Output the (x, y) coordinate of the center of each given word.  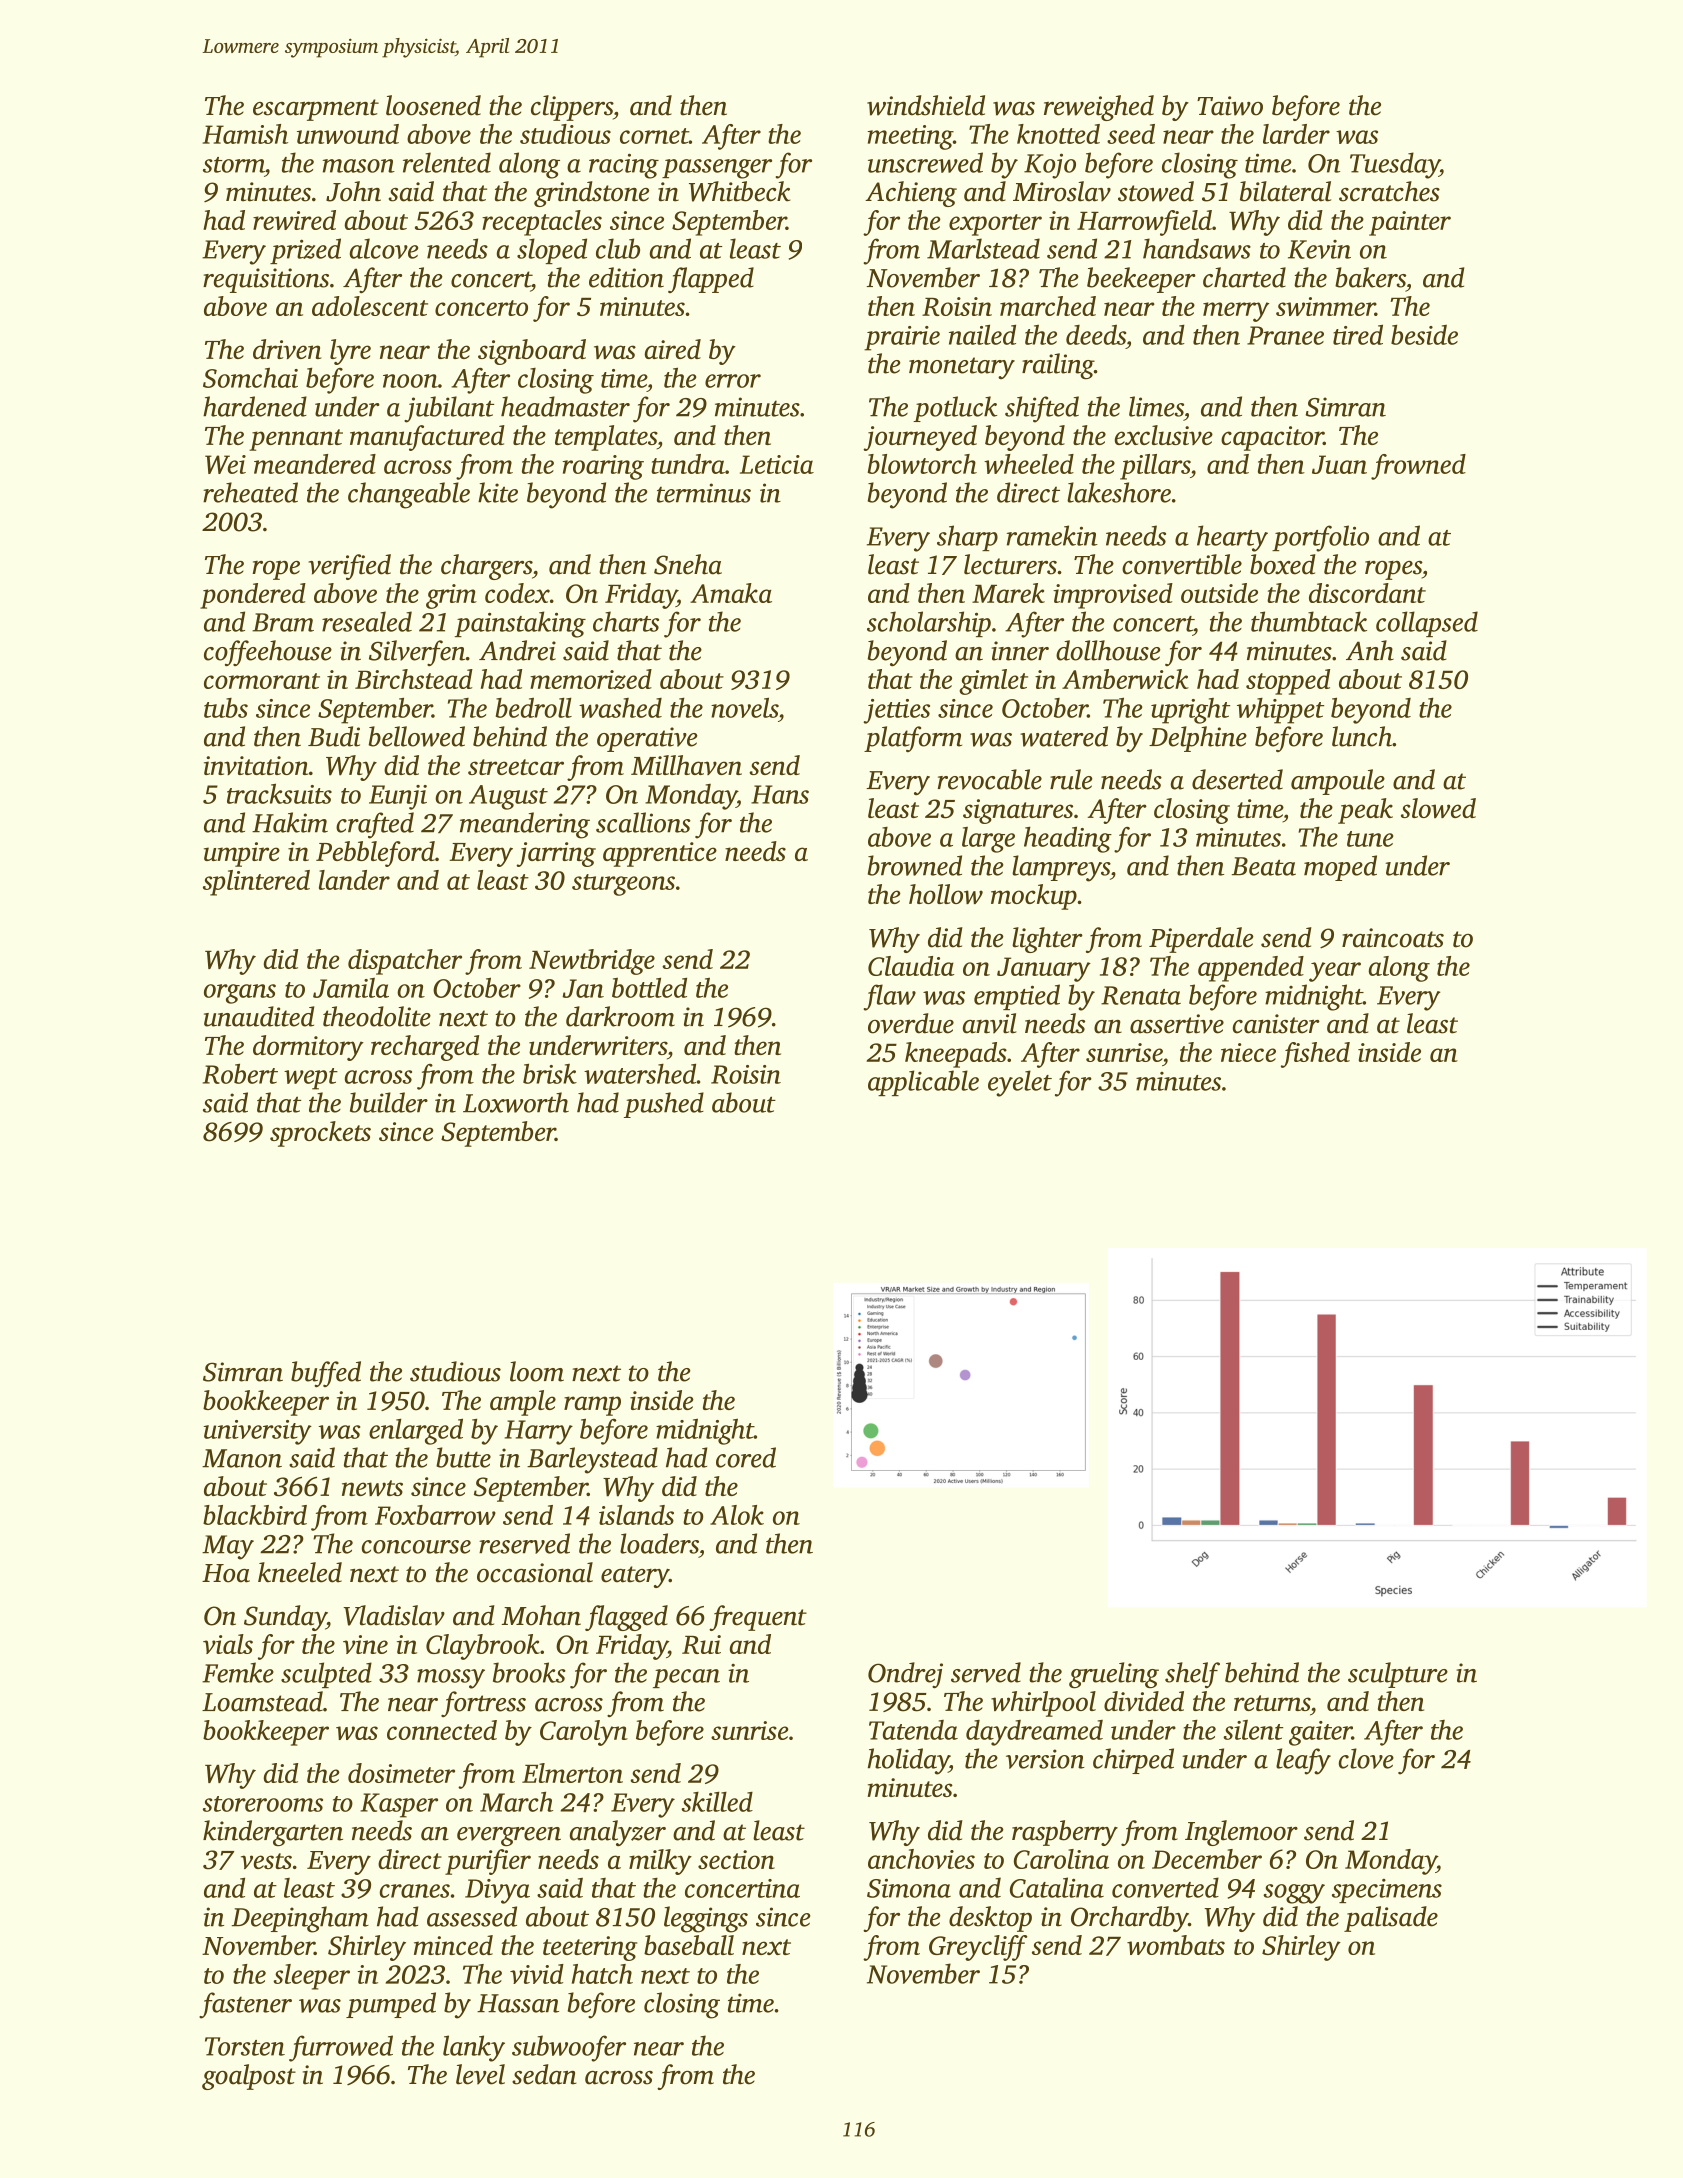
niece (1248, 1052)
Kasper (399, 1805)
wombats (1176, 1945)
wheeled (1029, 464)
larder (1296, 134)
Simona (909, 1888)
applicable (923, 1083)
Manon (242, 1458)
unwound (348, 134)
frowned (1418, 467)
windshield (926, 105)
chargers (486, 567)
